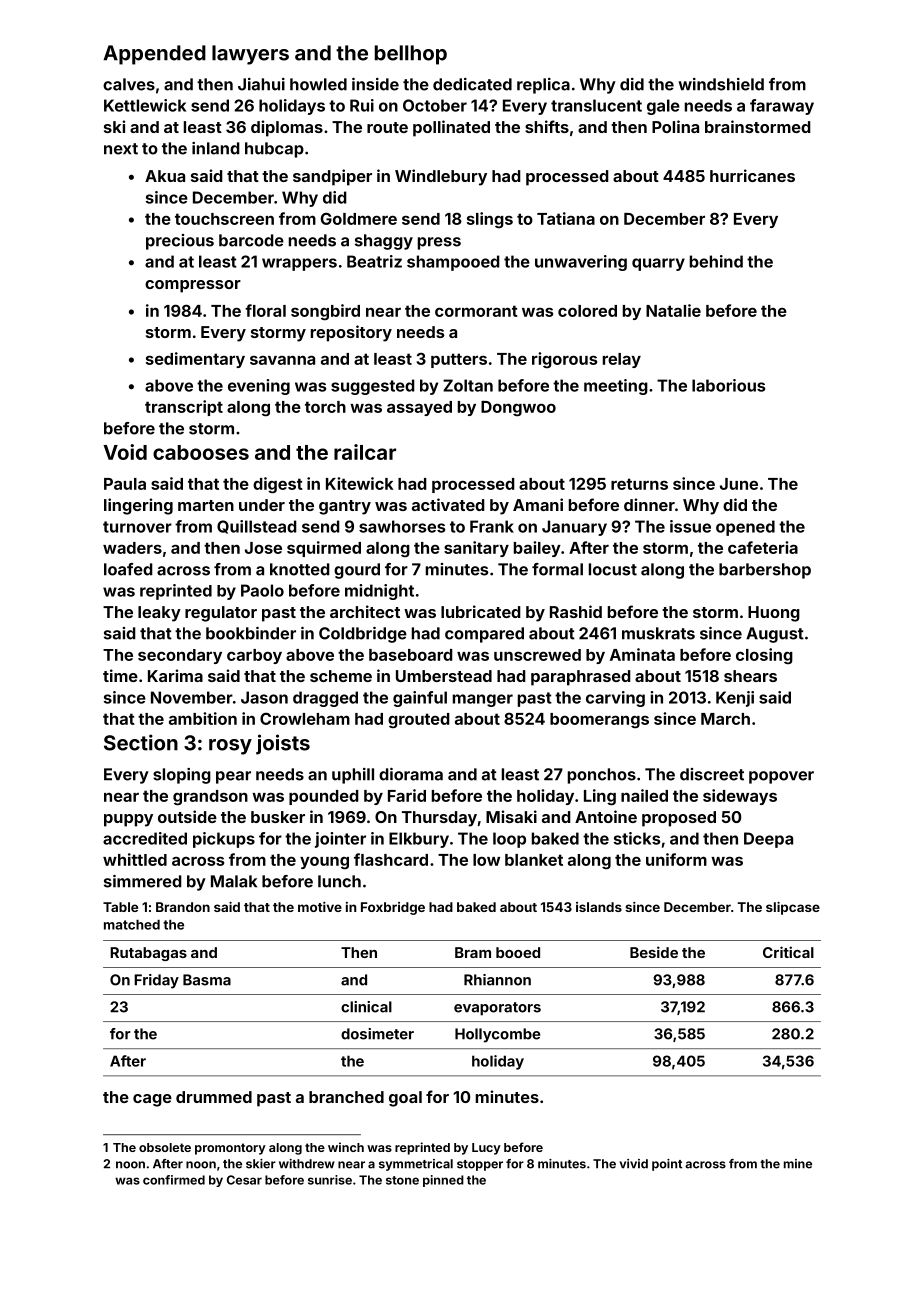 The image size is (924, 1308). What do you see at coordinates (221, 614) in the page?
I see `regulator` at bounding box center [221, 614].
